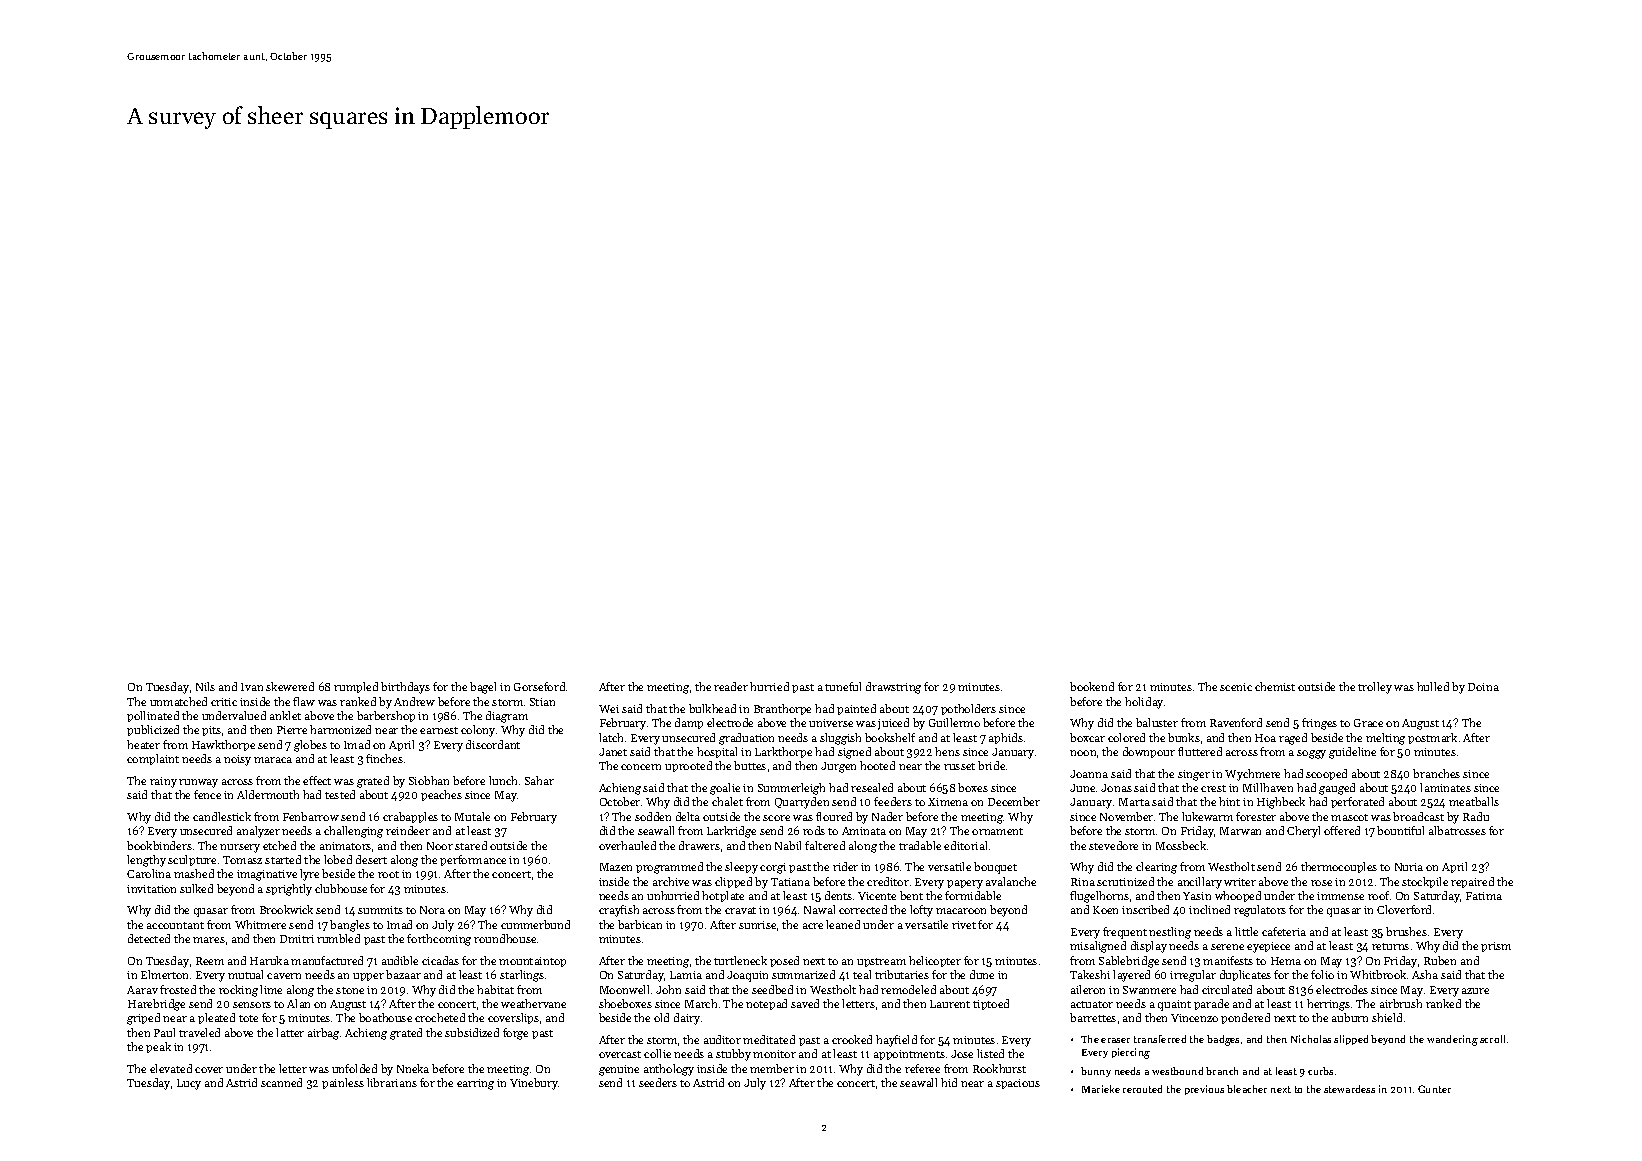 The height and width of the screenshot is (1161, 1642). Describe the element at coordinates (1275, 686) in the screenshot. I see `chemist` at that location.
